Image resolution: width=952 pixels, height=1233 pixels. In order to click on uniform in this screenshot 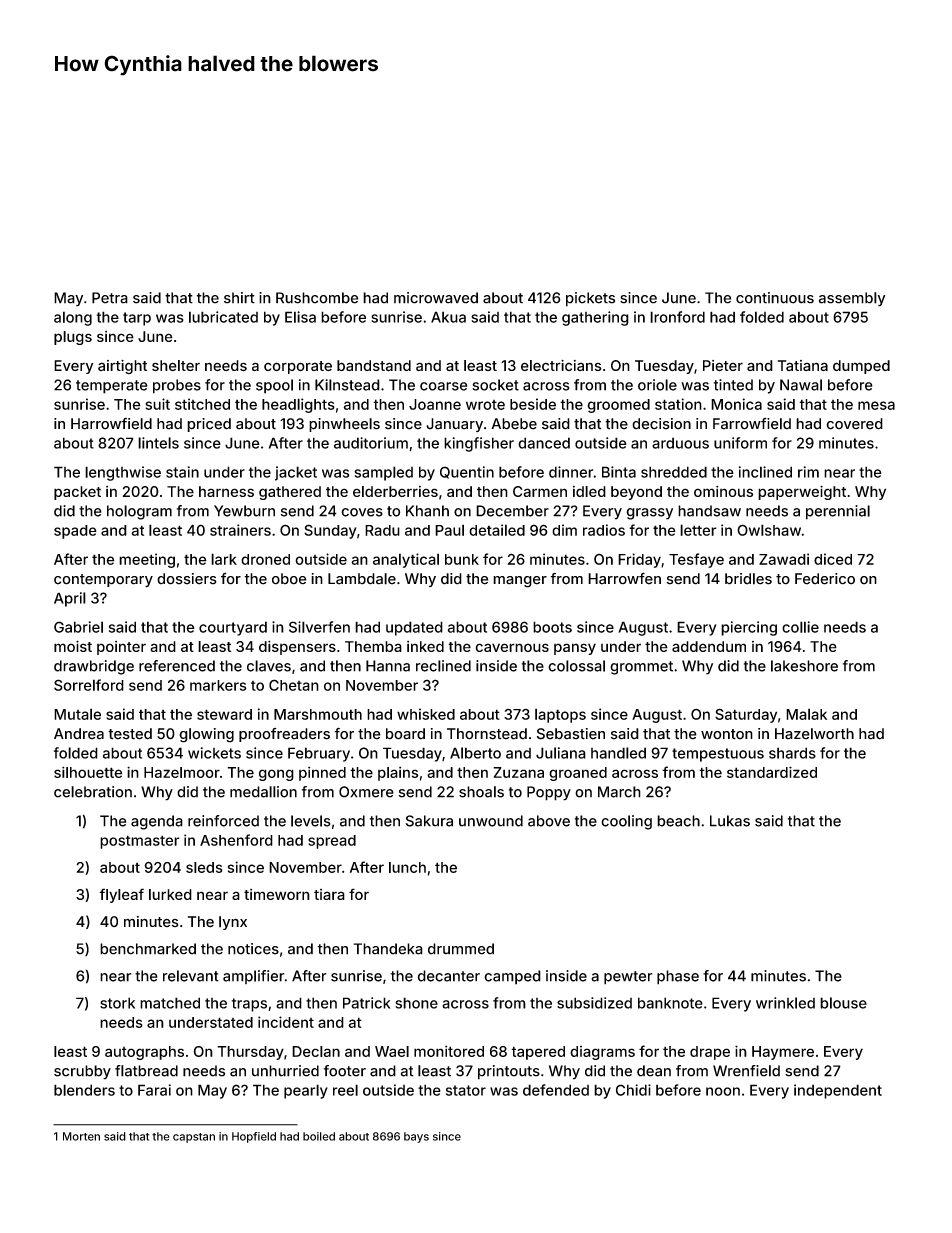, I will do `click(740, 443)`.
